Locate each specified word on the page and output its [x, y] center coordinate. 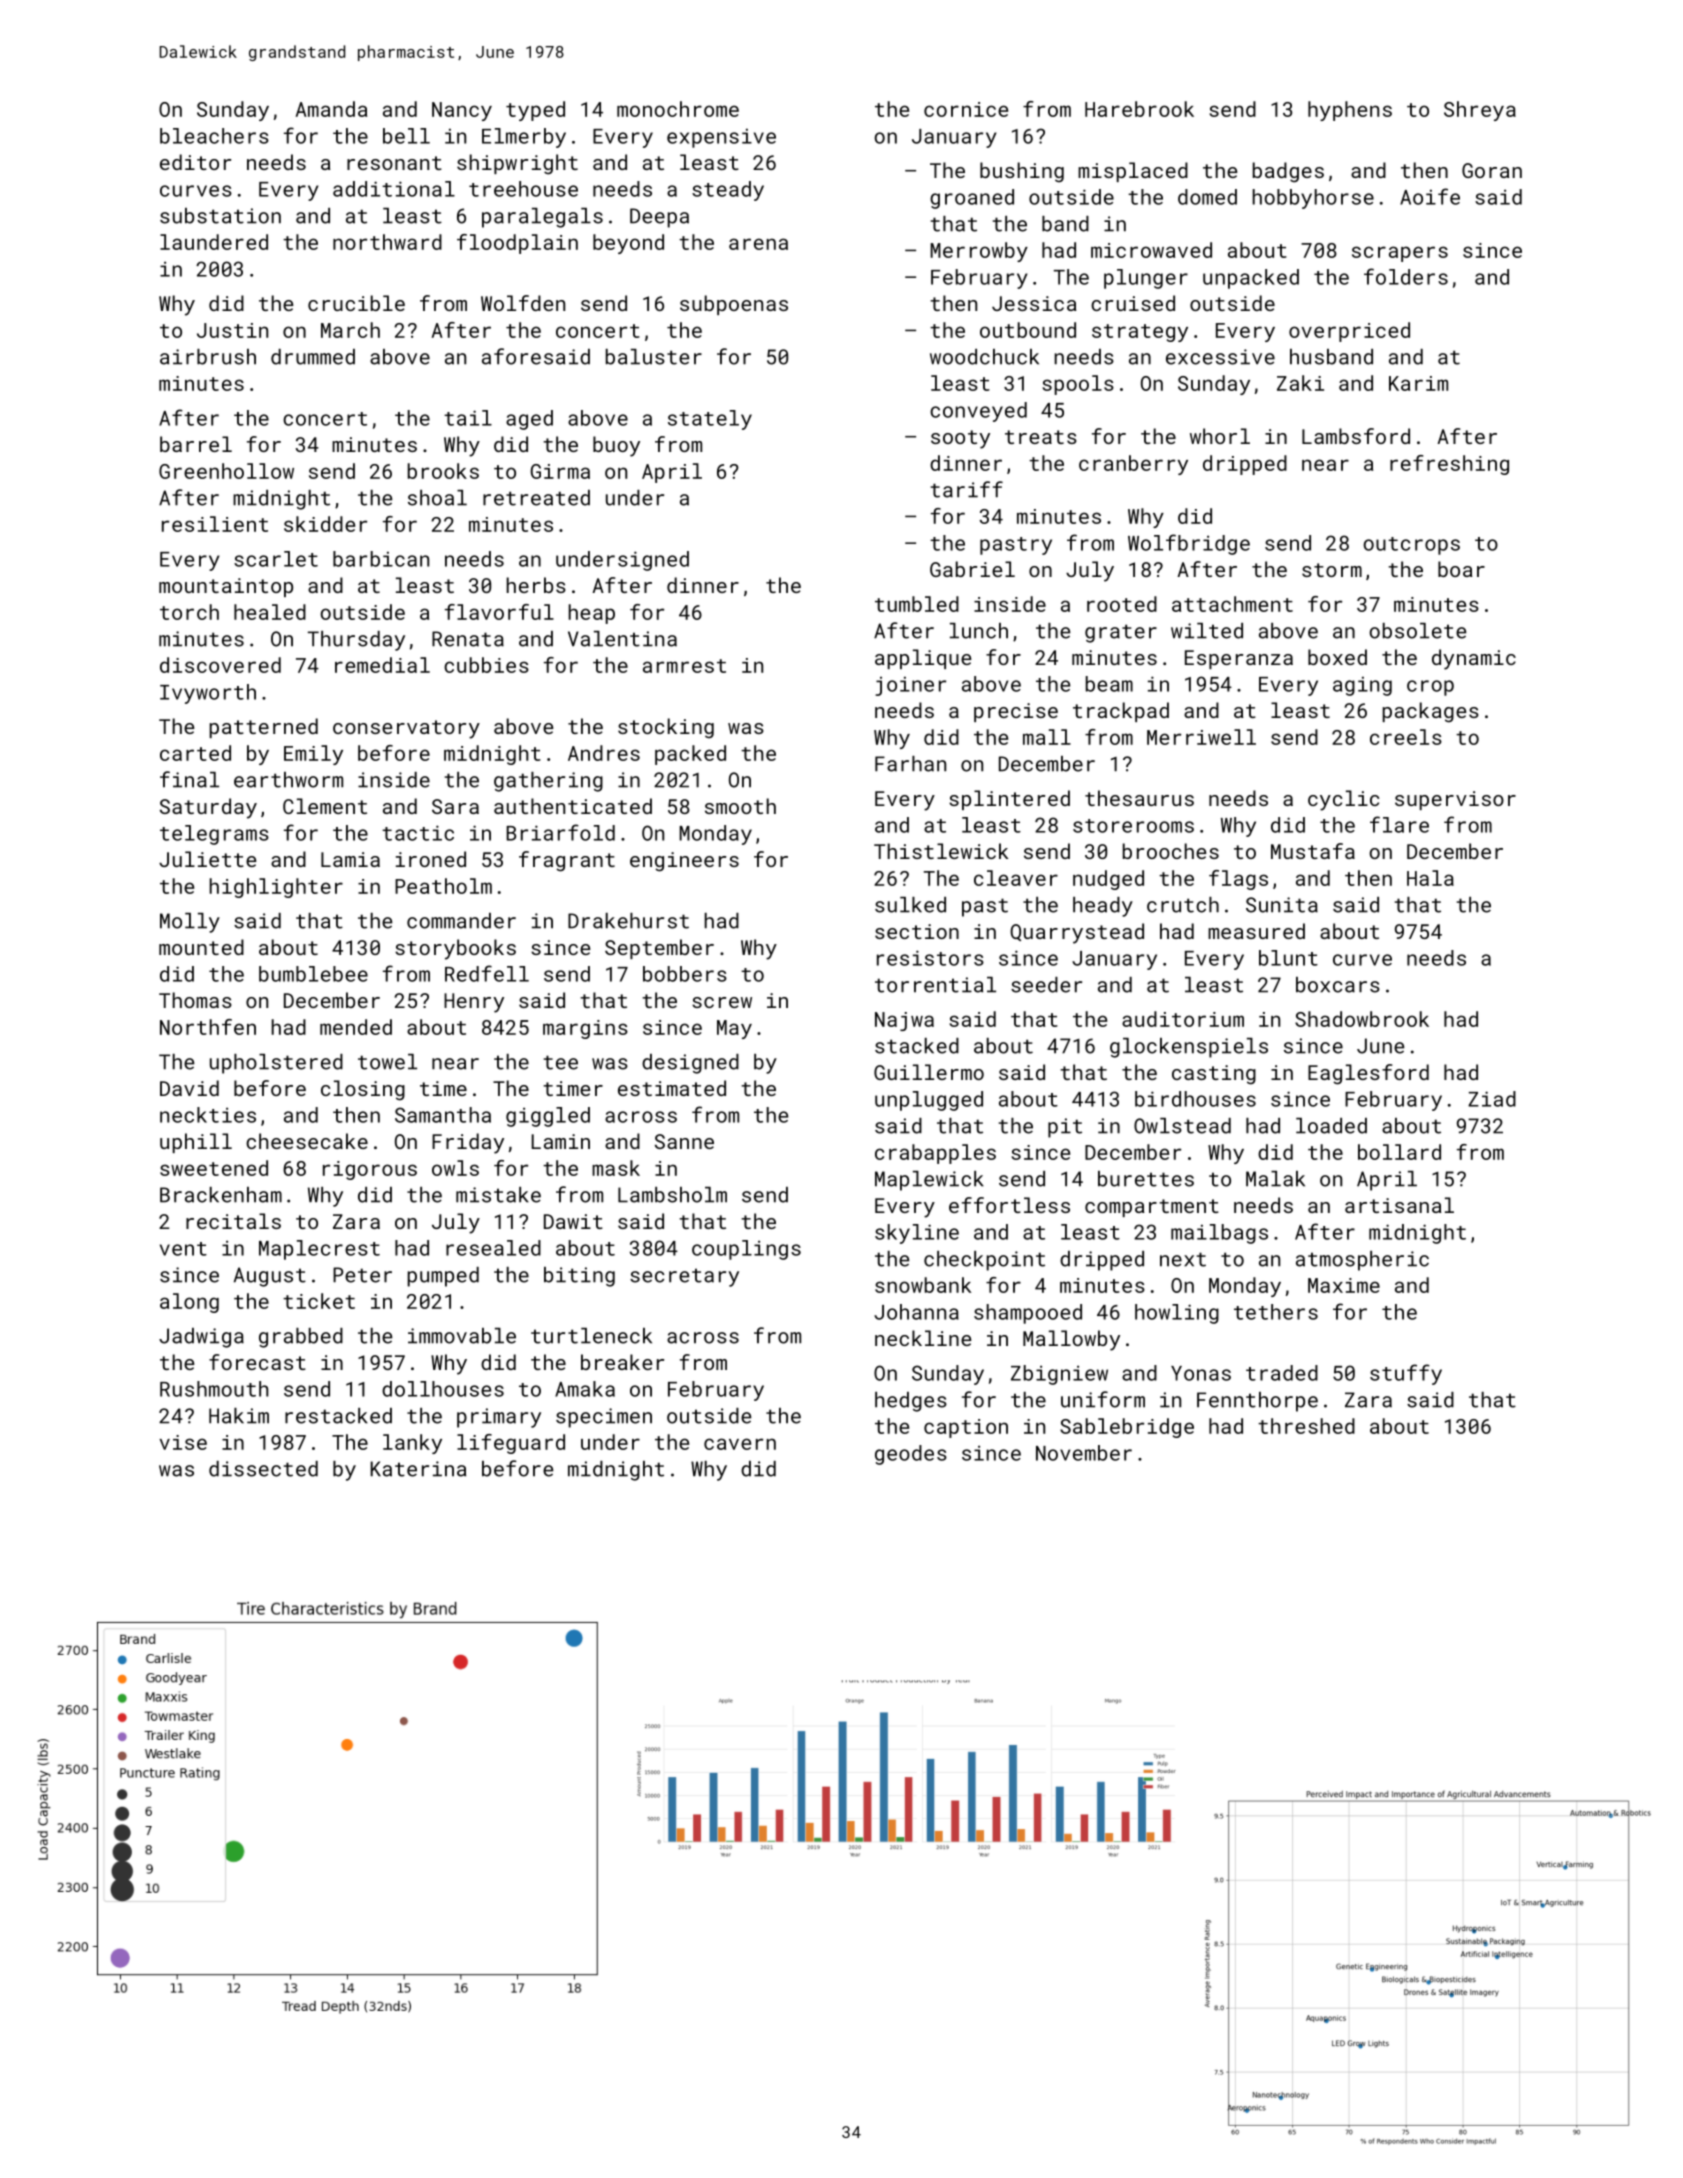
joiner [910, 686]
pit [1065, 1128]
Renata [468, 639]
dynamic [1474, 659]
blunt [1288, 958]
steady [728, 191]
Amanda [331, 109]
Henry [474, 1003]
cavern [740, 1444]
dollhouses [443, 1389]
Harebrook [1139, 109]
